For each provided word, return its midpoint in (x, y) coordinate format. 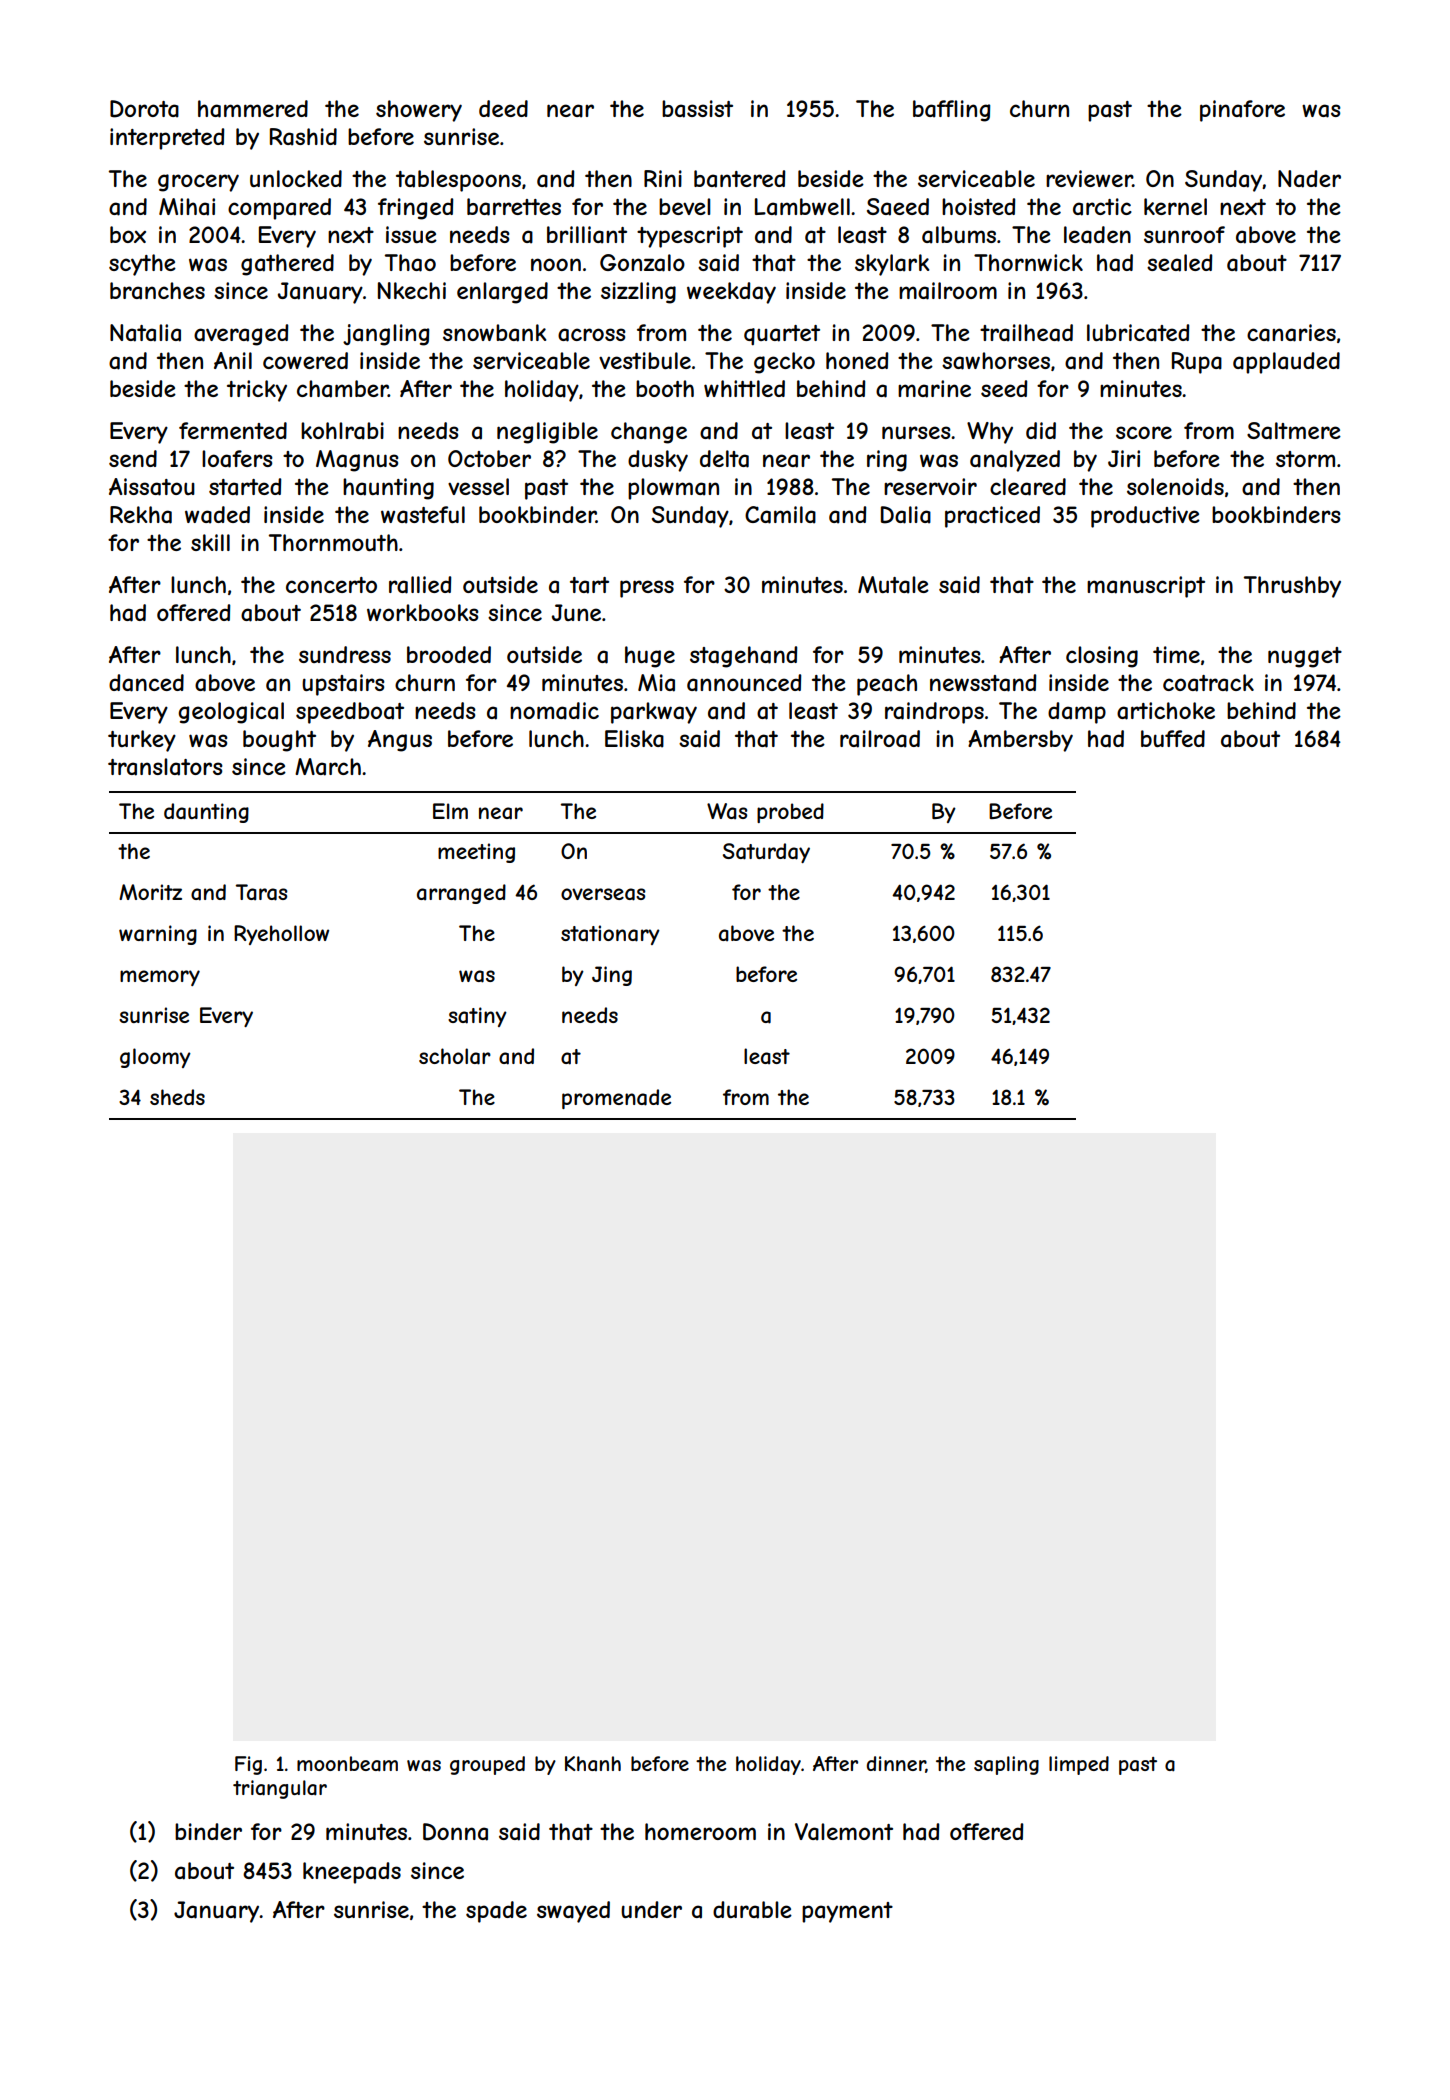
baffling (951, 111)
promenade (616, 1099)
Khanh (593, 1763)
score (1144, 432)
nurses (916, 432)
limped (1079, 1765)
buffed (1173, 738)
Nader (1309, 179)
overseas (603, 894)
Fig (248, 1765)
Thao (410, 263)
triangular (280, 1789)
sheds (177, 1097)
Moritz (150, 892)
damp (1077, 713)
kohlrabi (342, 431)
